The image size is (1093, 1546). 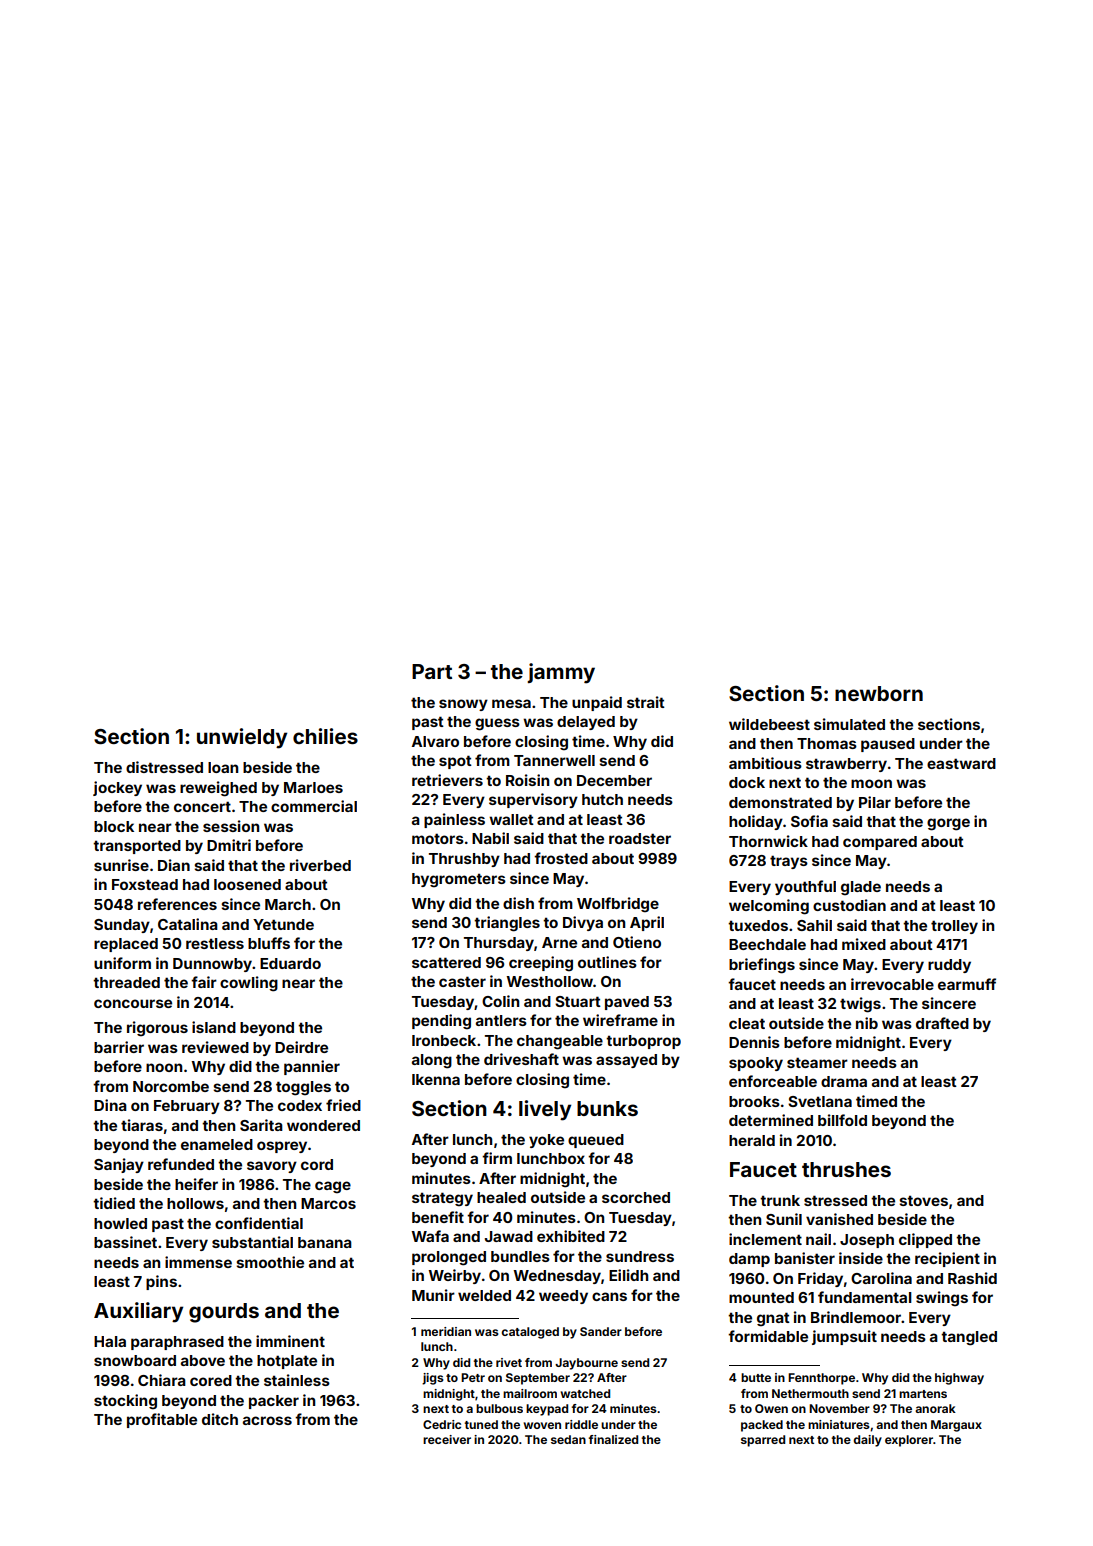 I want to click on unwieldy, so click(x=242, y=738).
